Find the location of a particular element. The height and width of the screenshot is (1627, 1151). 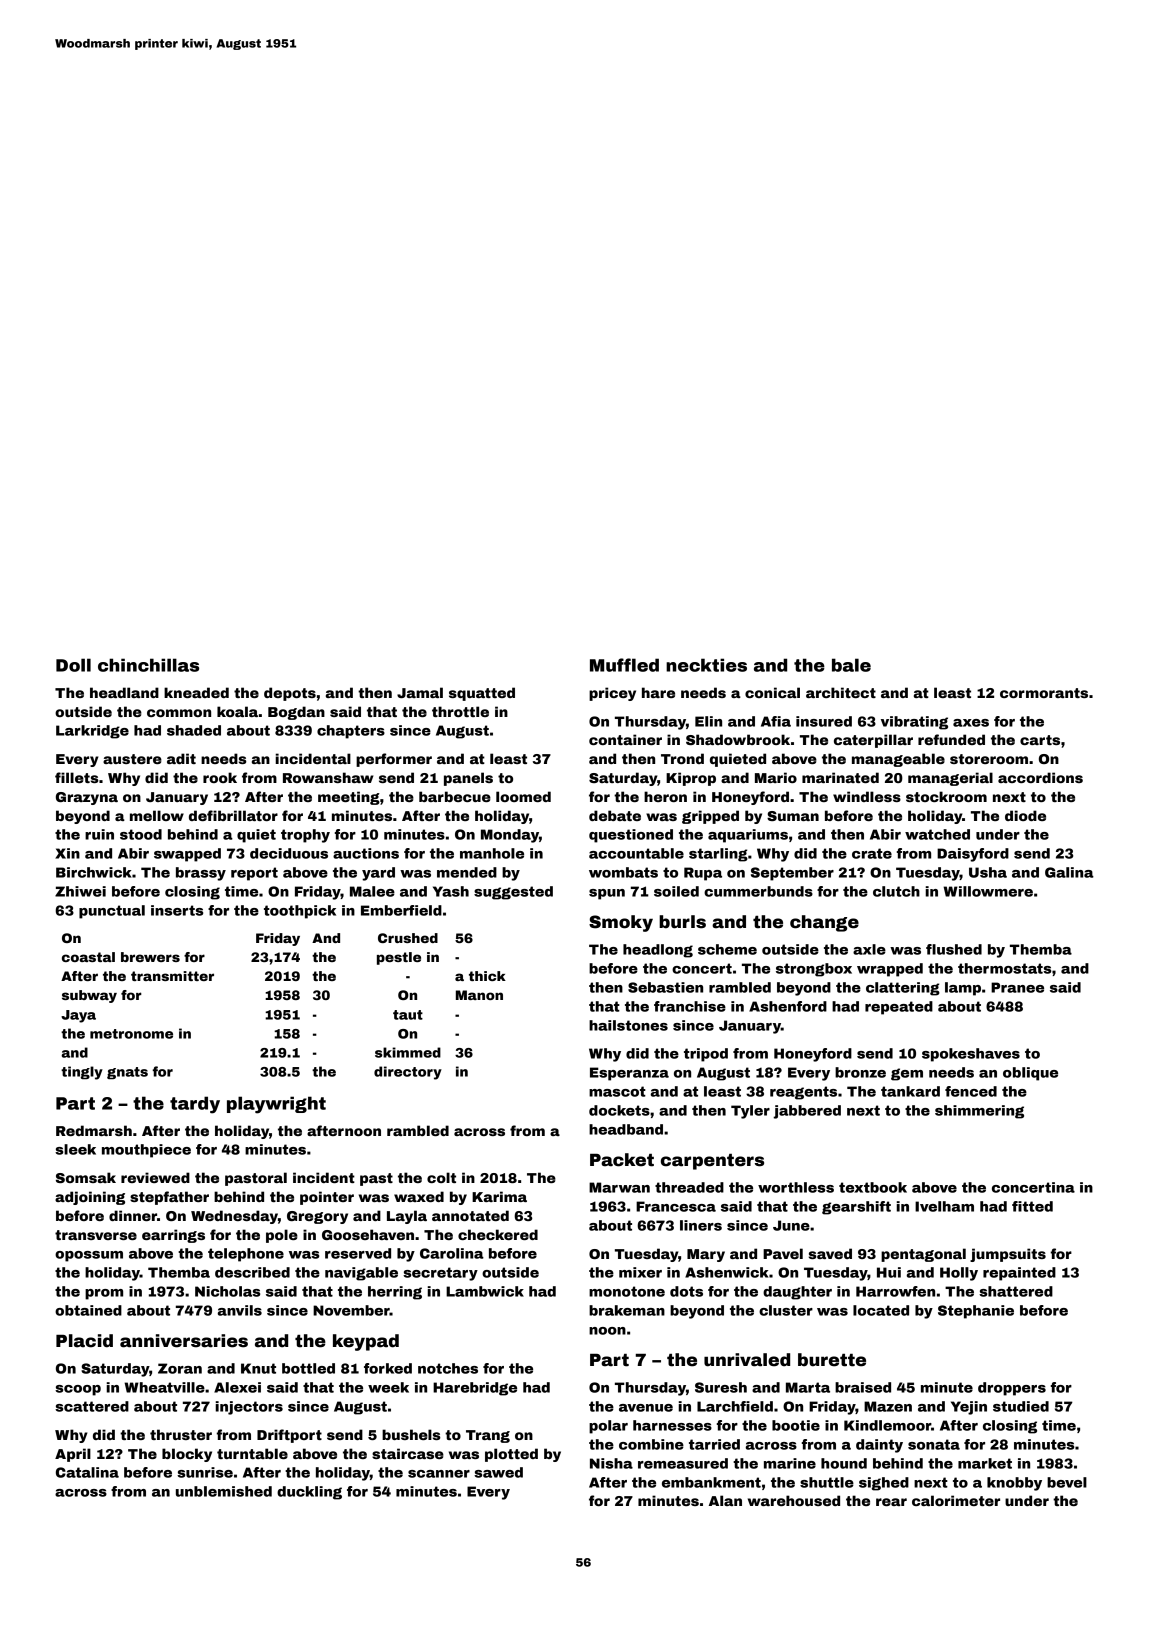

Somsak is located at coordinates (86, 1177).
